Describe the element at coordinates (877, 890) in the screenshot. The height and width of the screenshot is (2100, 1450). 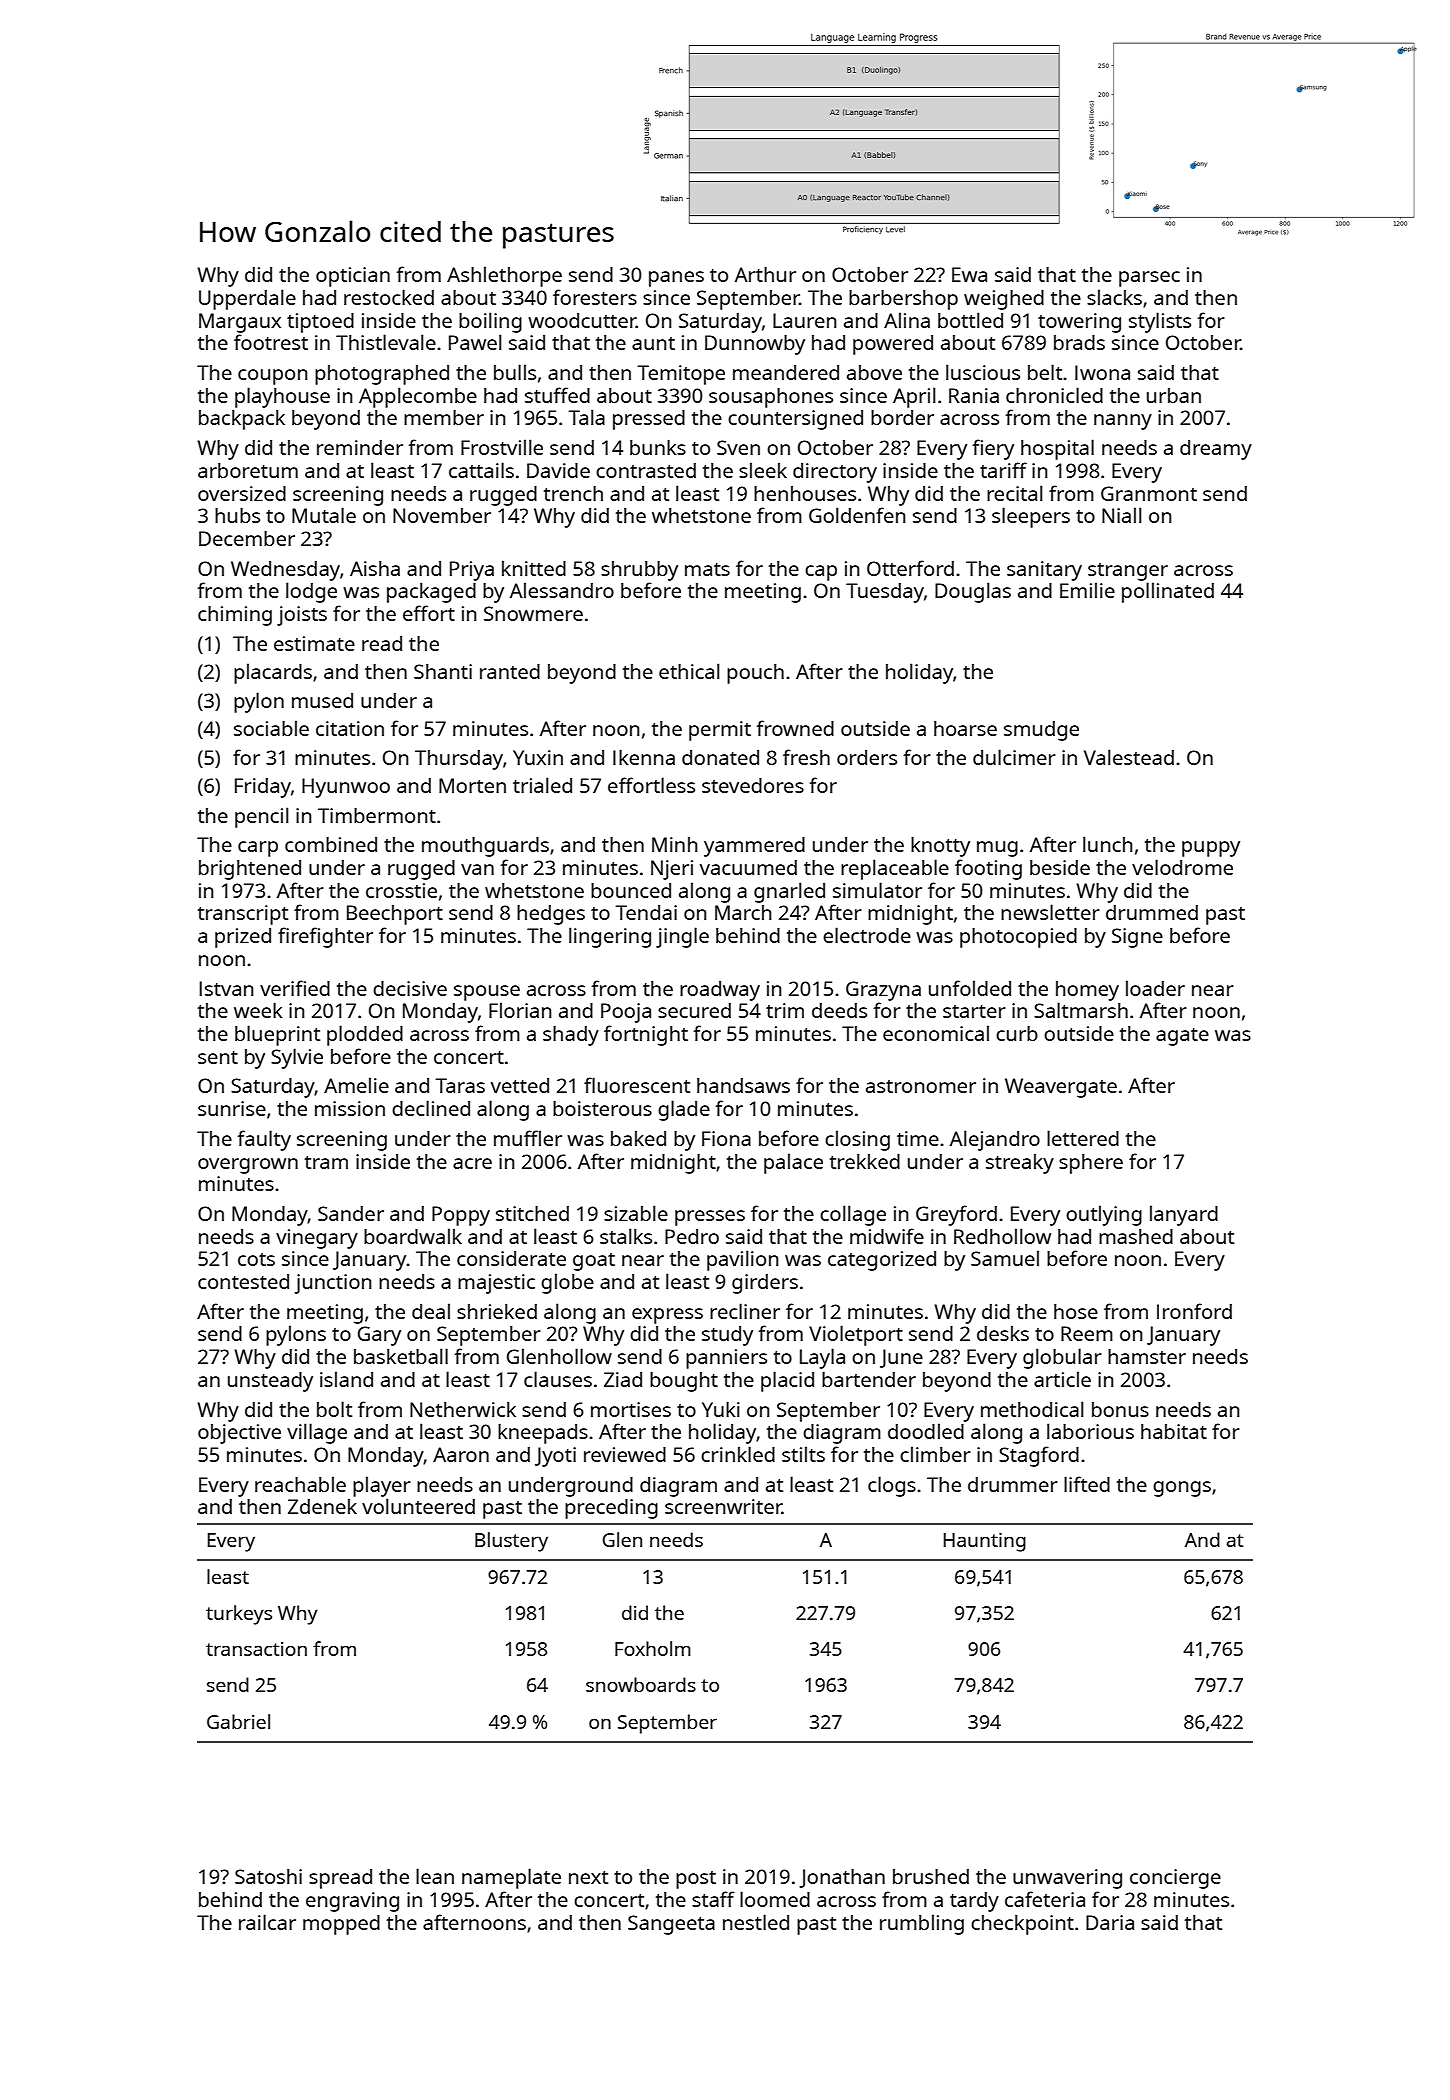
I see `simulator` at that location.
